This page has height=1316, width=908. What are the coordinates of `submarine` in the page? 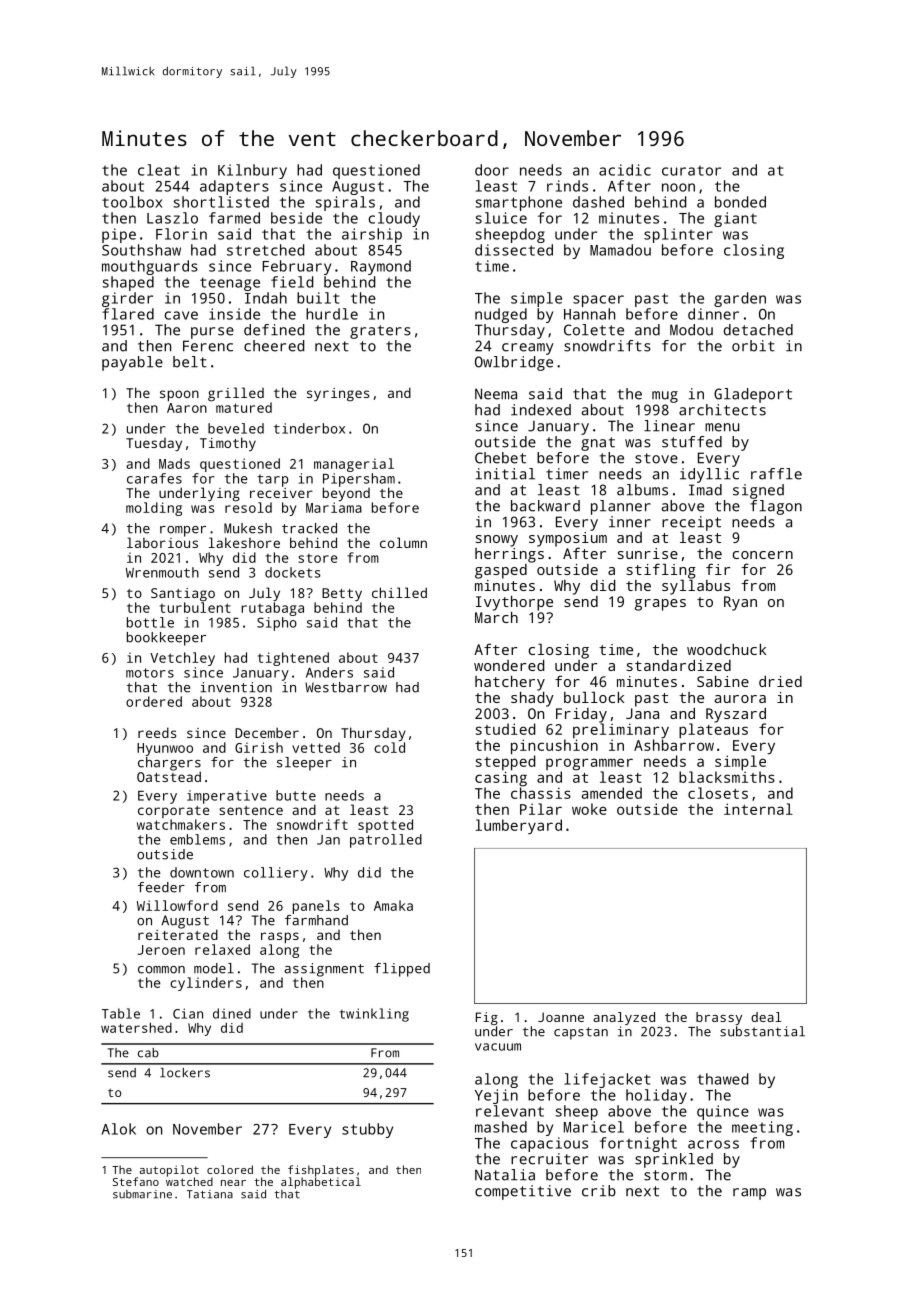 It's located at (142, 1194).
